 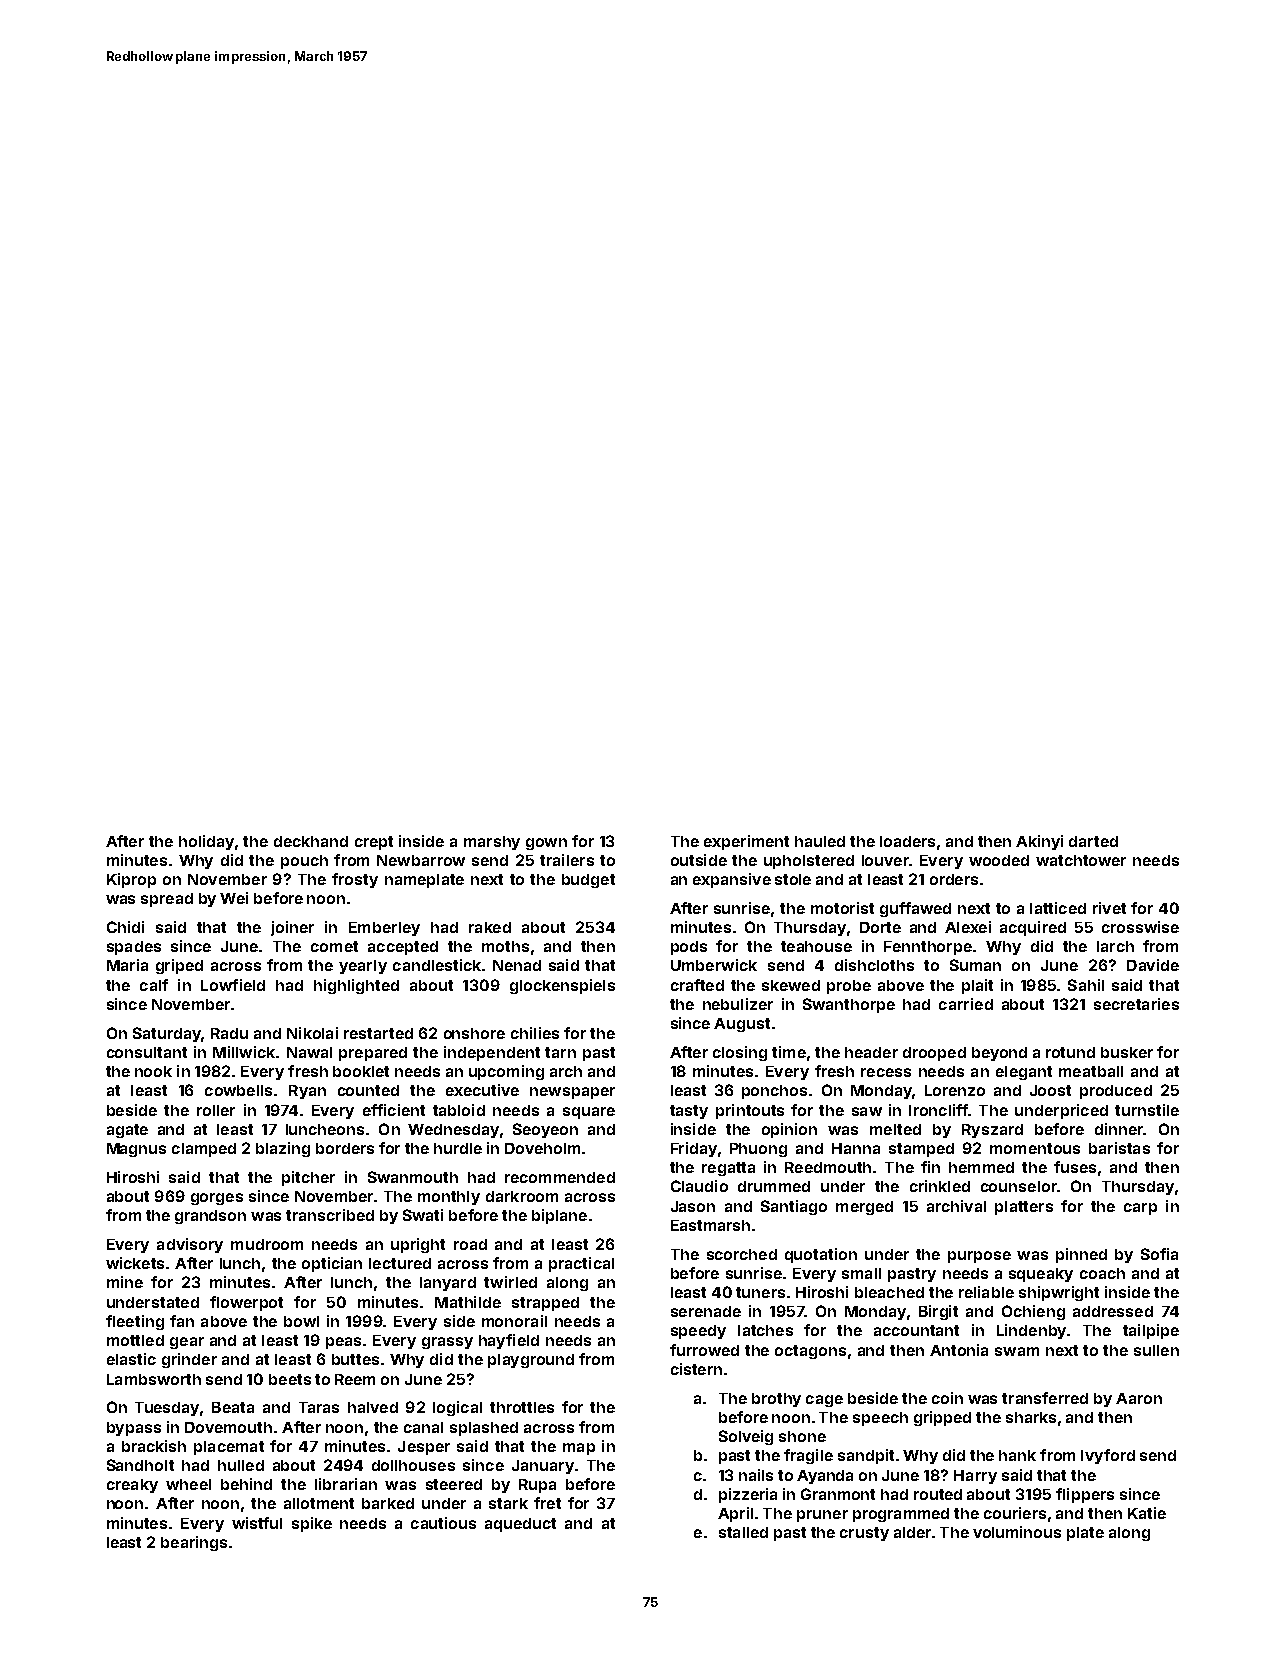 I want to click on scorched, so click(x=742, y=1254).
